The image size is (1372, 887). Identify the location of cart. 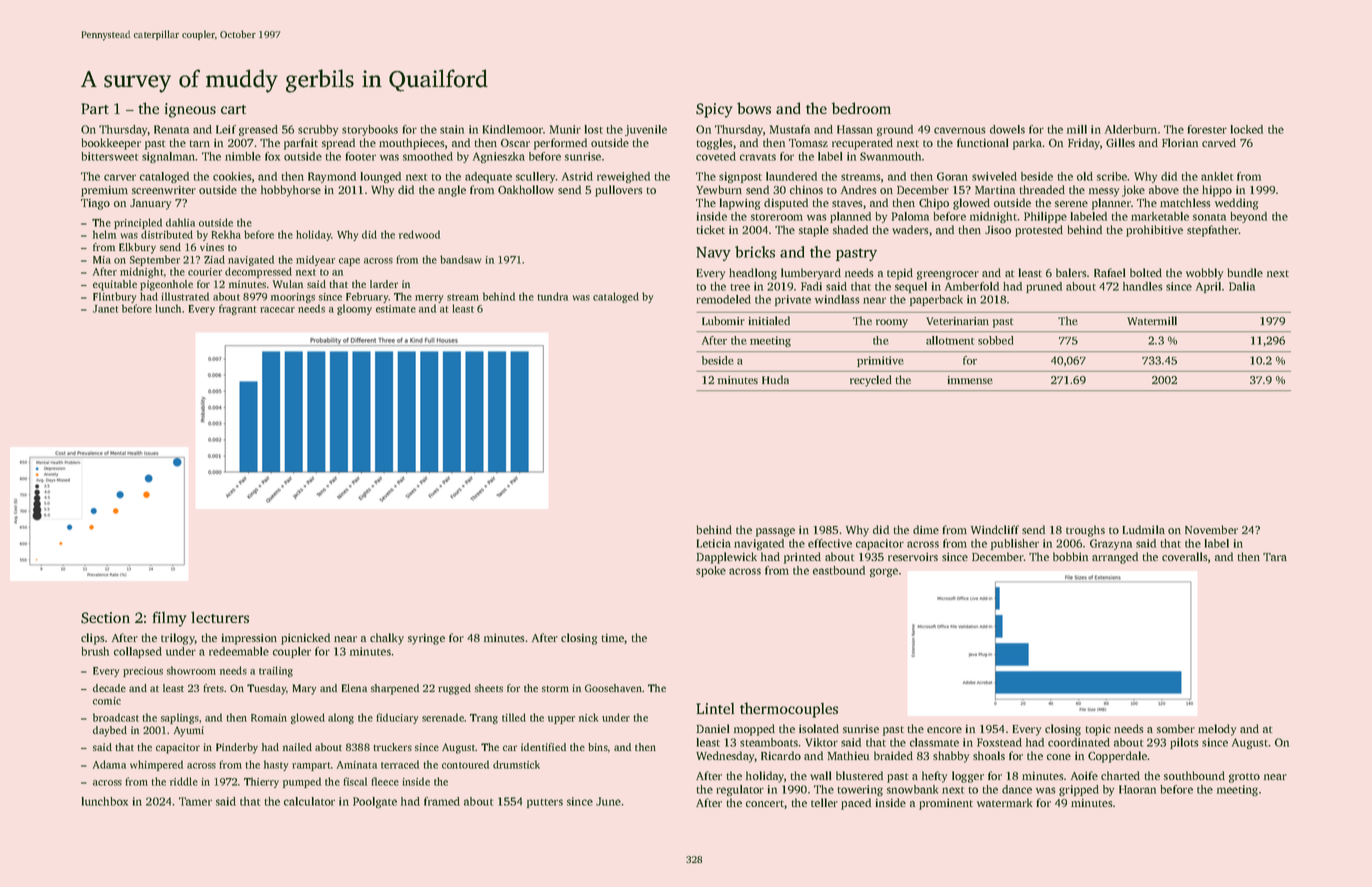
(233, 109).
